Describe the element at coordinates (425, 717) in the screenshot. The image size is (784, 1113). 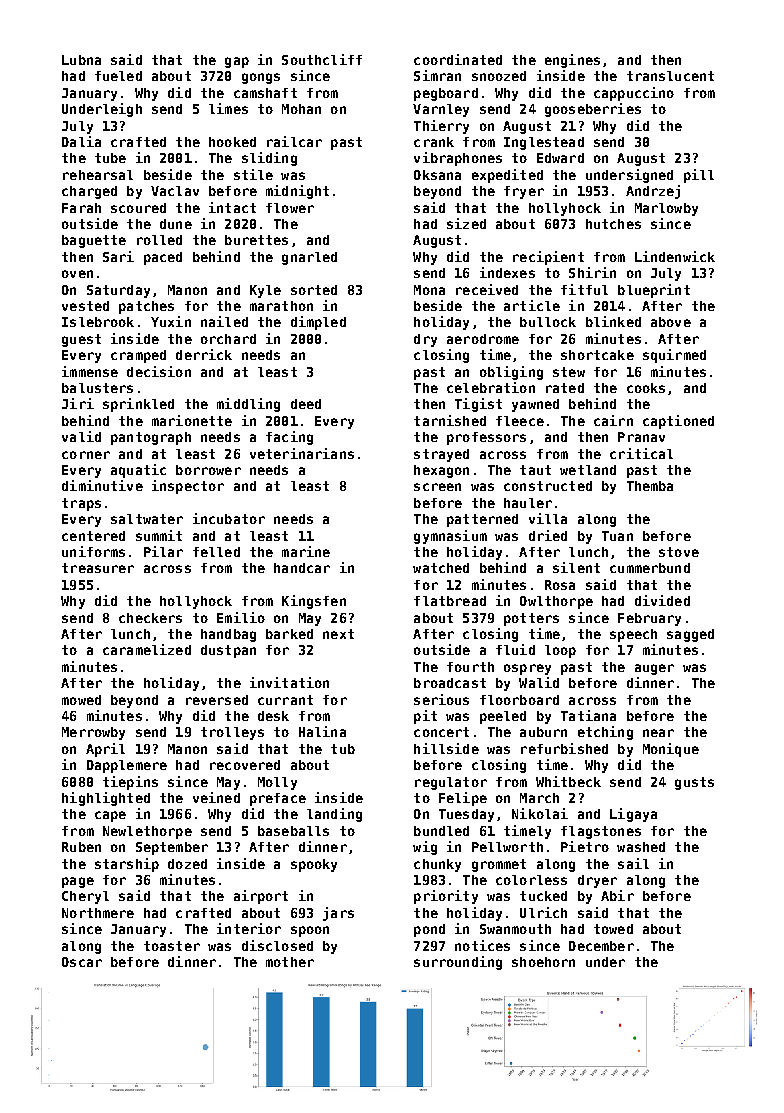
I see `pit` at that location.
